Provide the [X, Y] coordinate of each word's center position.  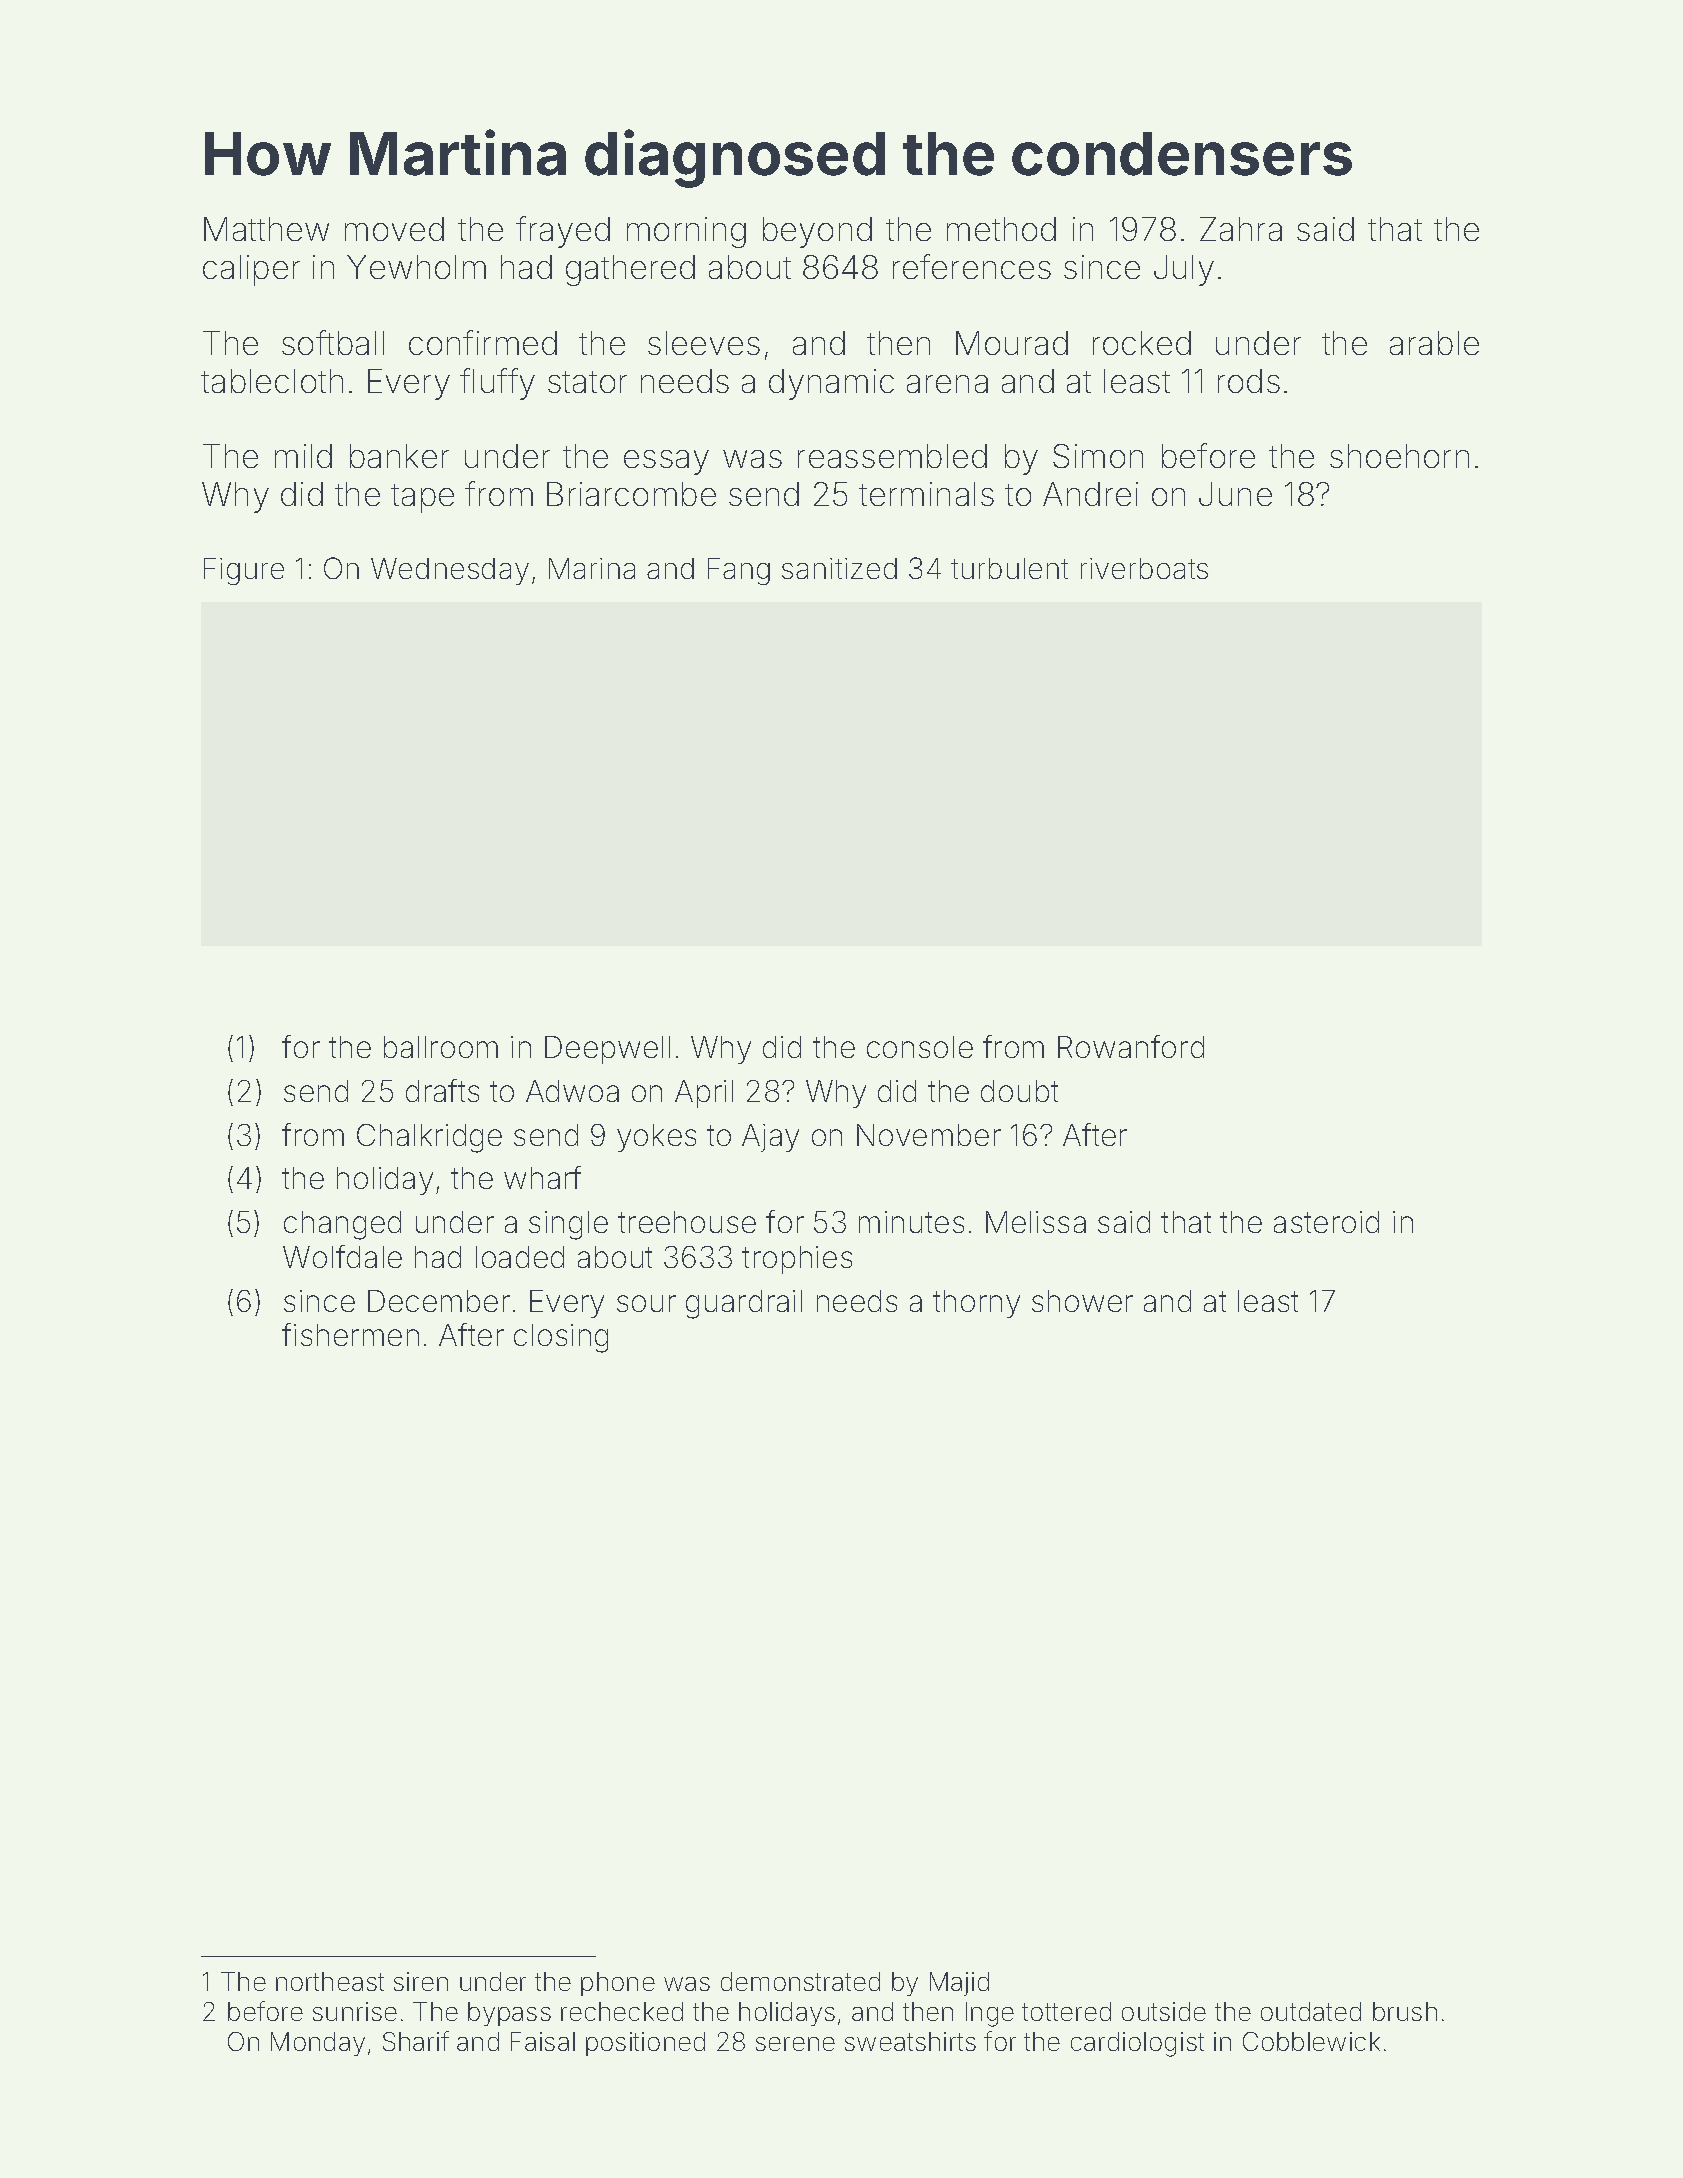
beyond [817, 232]
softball [333, 342]
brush [1405, 2011]
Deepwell [607, 1050]
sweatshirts [910, 2041]
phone [618, 1984]
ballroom [441, 1047]
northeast [330, 1981]
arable [1434, 343]
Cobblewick [1311, 2041]
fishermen [350, 1334]
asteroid [1326, 1222]
